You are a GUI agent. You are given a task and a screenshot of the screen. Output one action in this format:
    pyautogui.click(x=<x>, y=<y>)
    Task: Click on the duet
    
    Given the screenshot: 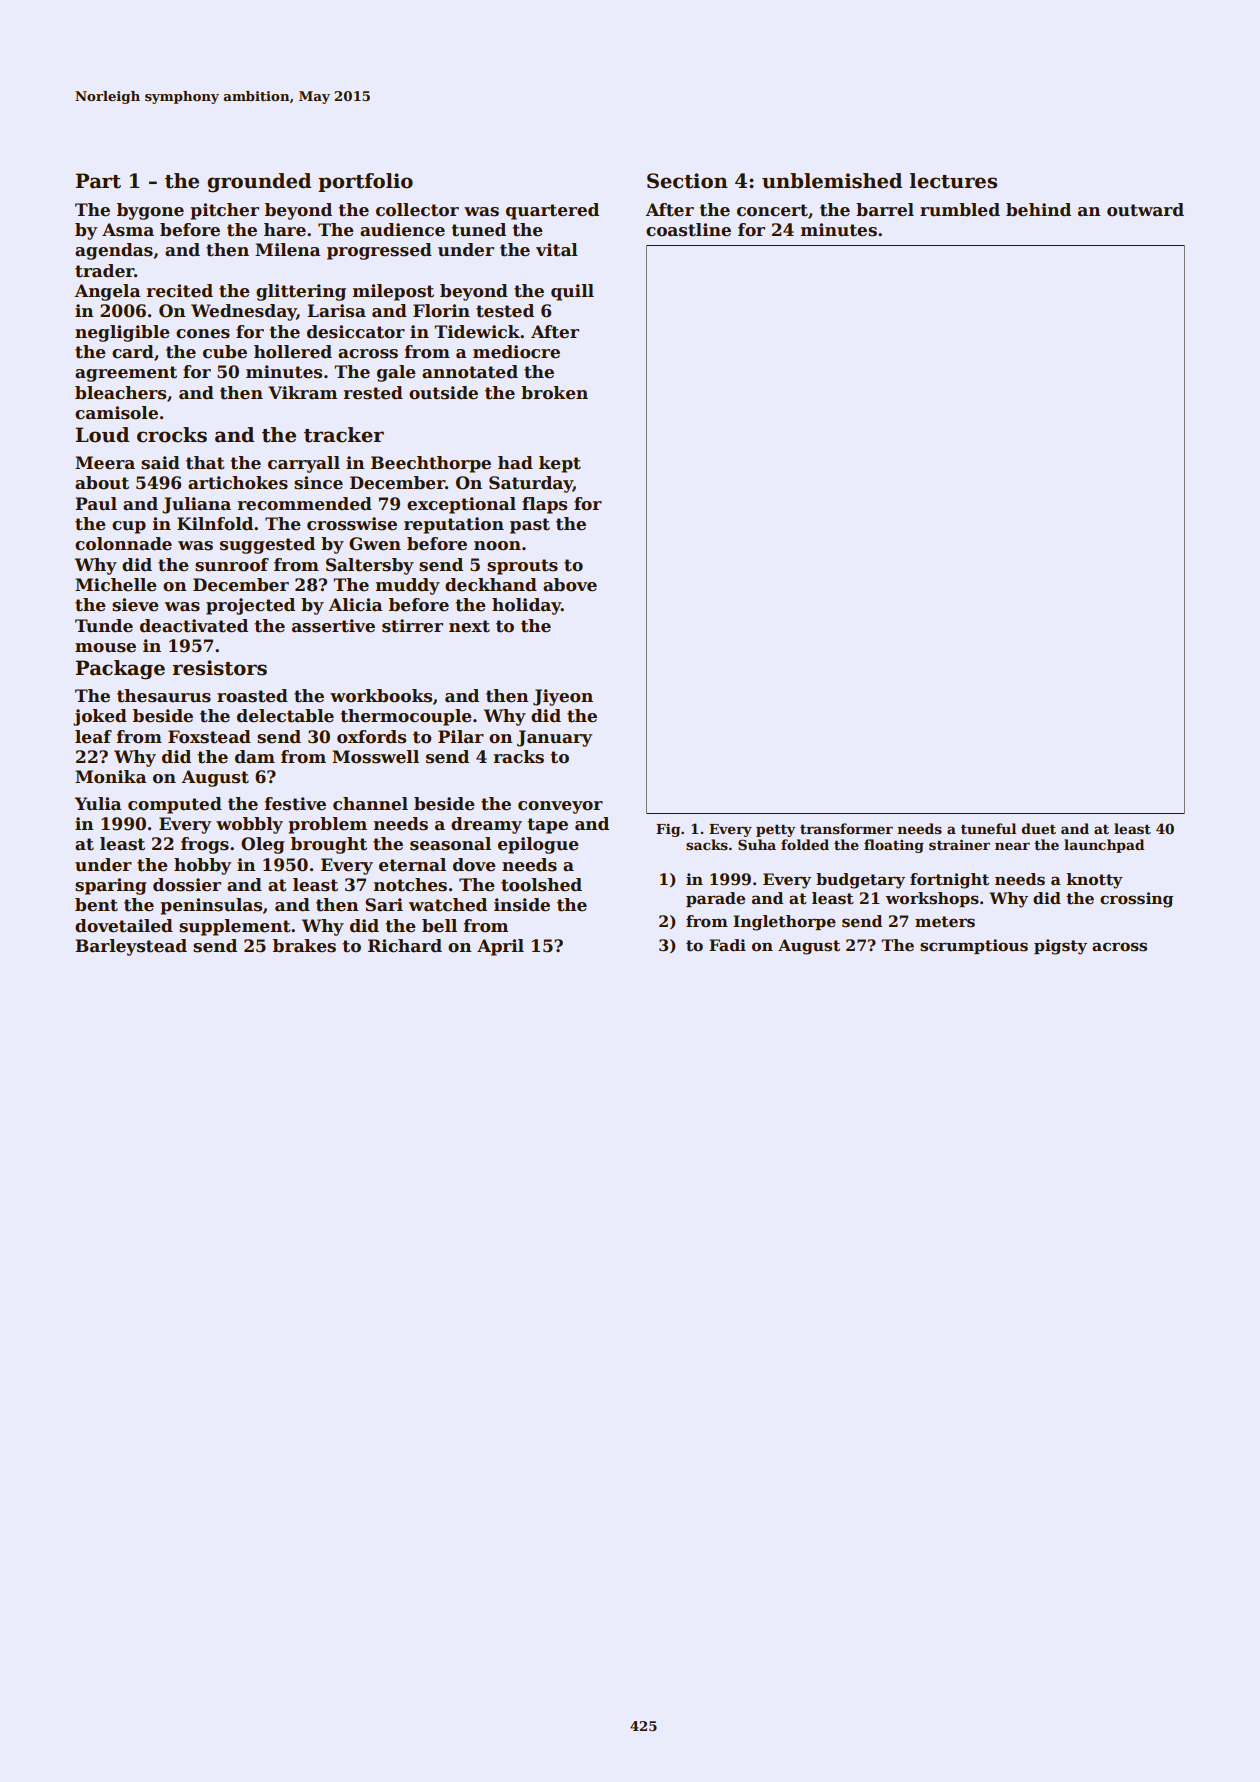 What is the action you would take?
    pyautogui.click(x=1039, y=828)
